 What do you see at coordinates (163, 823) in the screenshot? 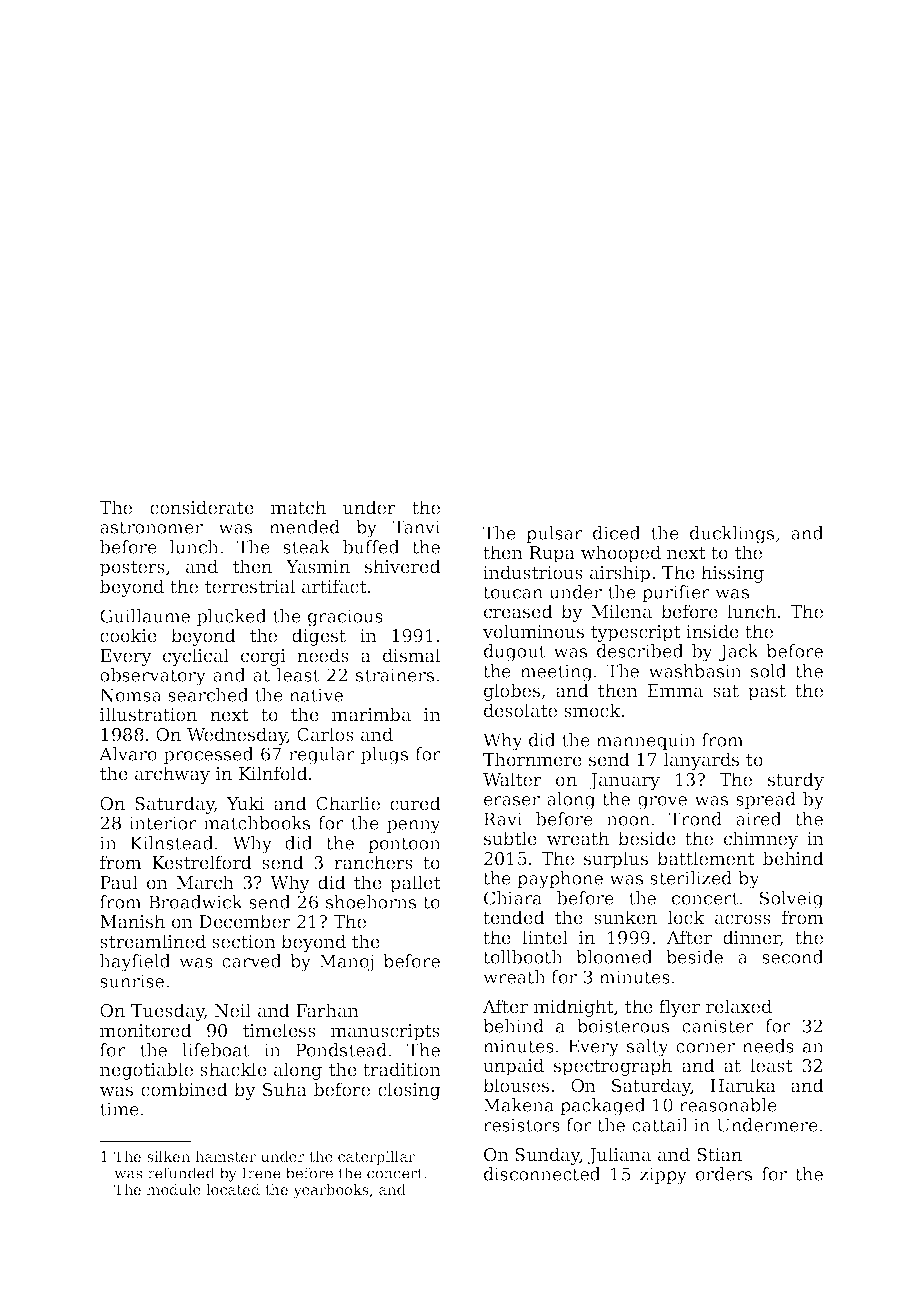
I see `interior` at bounding box center [163, 823].
